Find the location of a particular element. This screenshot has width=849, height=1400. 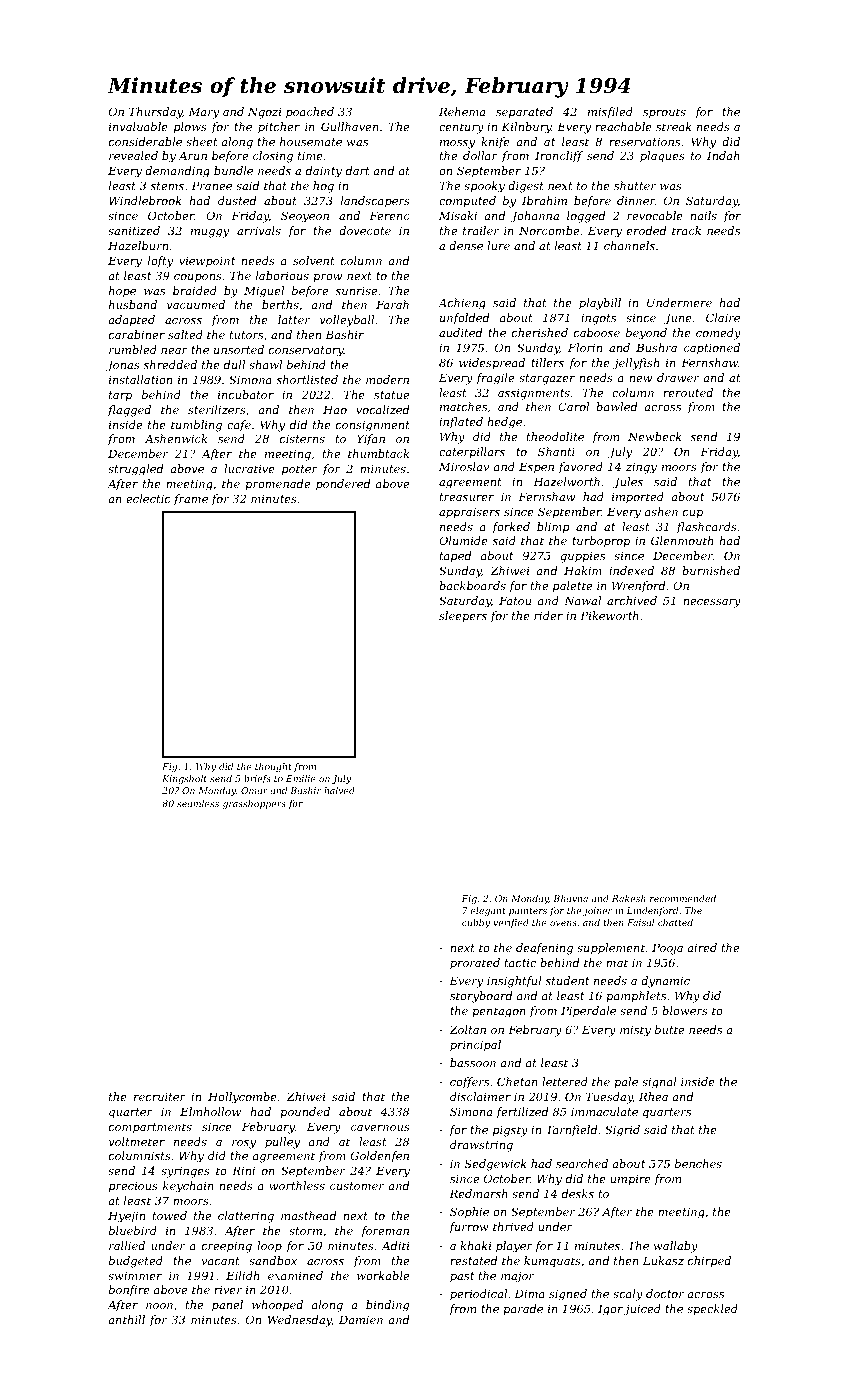

anthill is located at coordinates (126, 1319).
